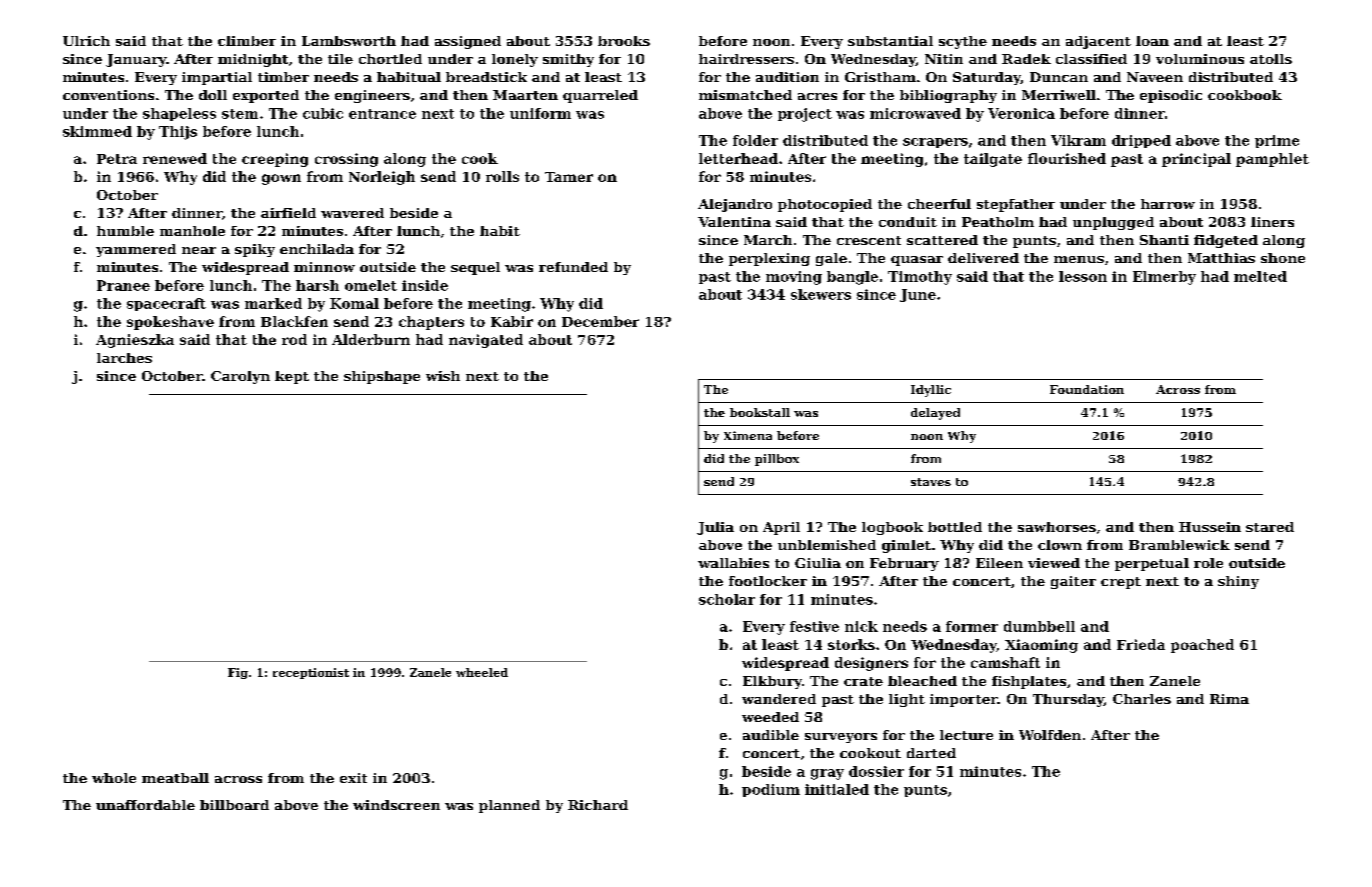  I want to click on Veronica, so click(1021, 113).
